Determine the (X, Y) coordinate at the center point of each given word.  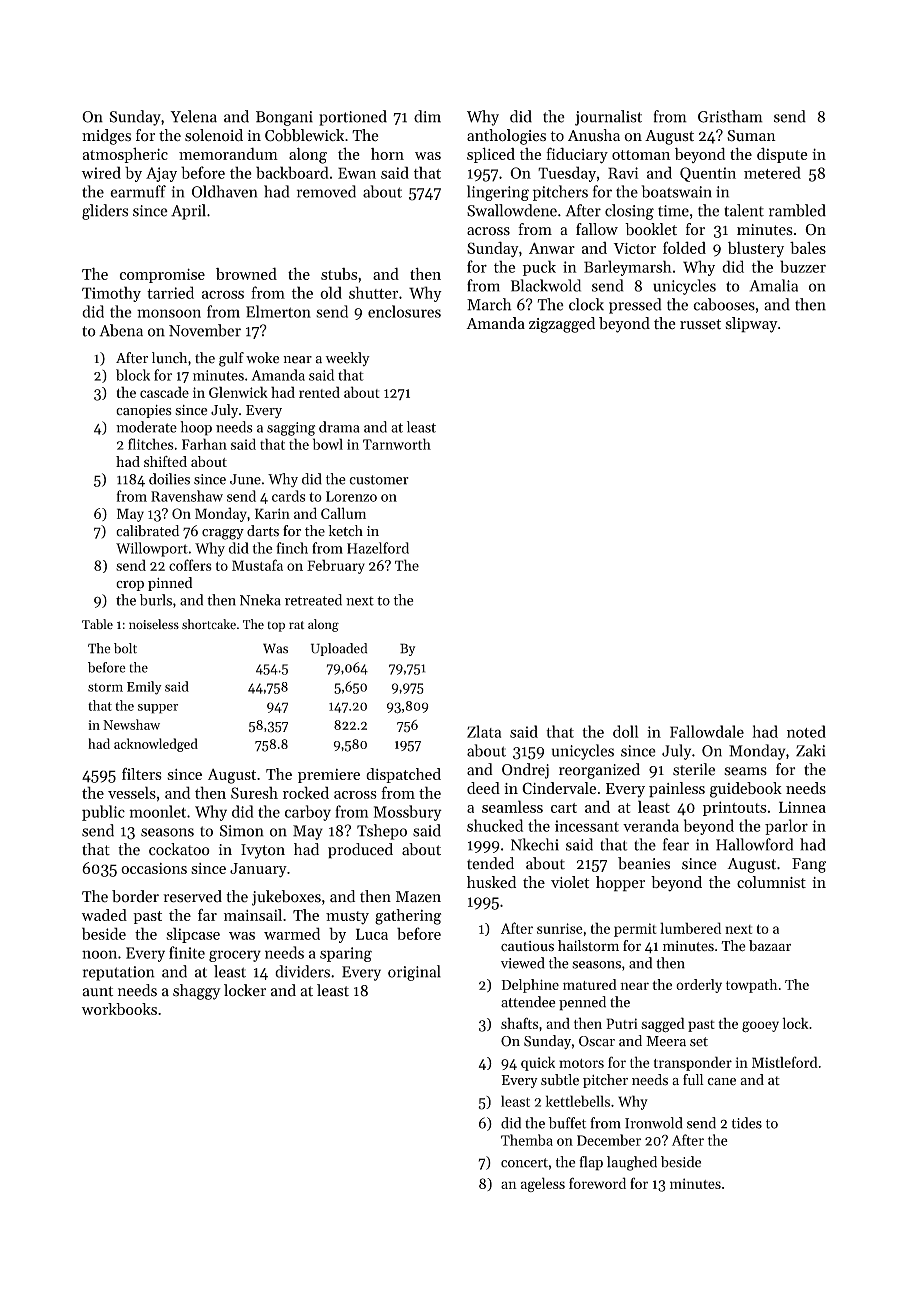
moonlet (157, 811)
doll (626, 731)
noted (806, 731)
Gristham (730, 116)
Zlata (484, 731)
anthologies (506, 137)
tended (490, 863)
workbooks (119, 1009)
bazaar (770, 946)
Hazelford (378, 548)
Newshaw (131, 724)
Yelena (193, 116)
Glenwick (238, 392)
